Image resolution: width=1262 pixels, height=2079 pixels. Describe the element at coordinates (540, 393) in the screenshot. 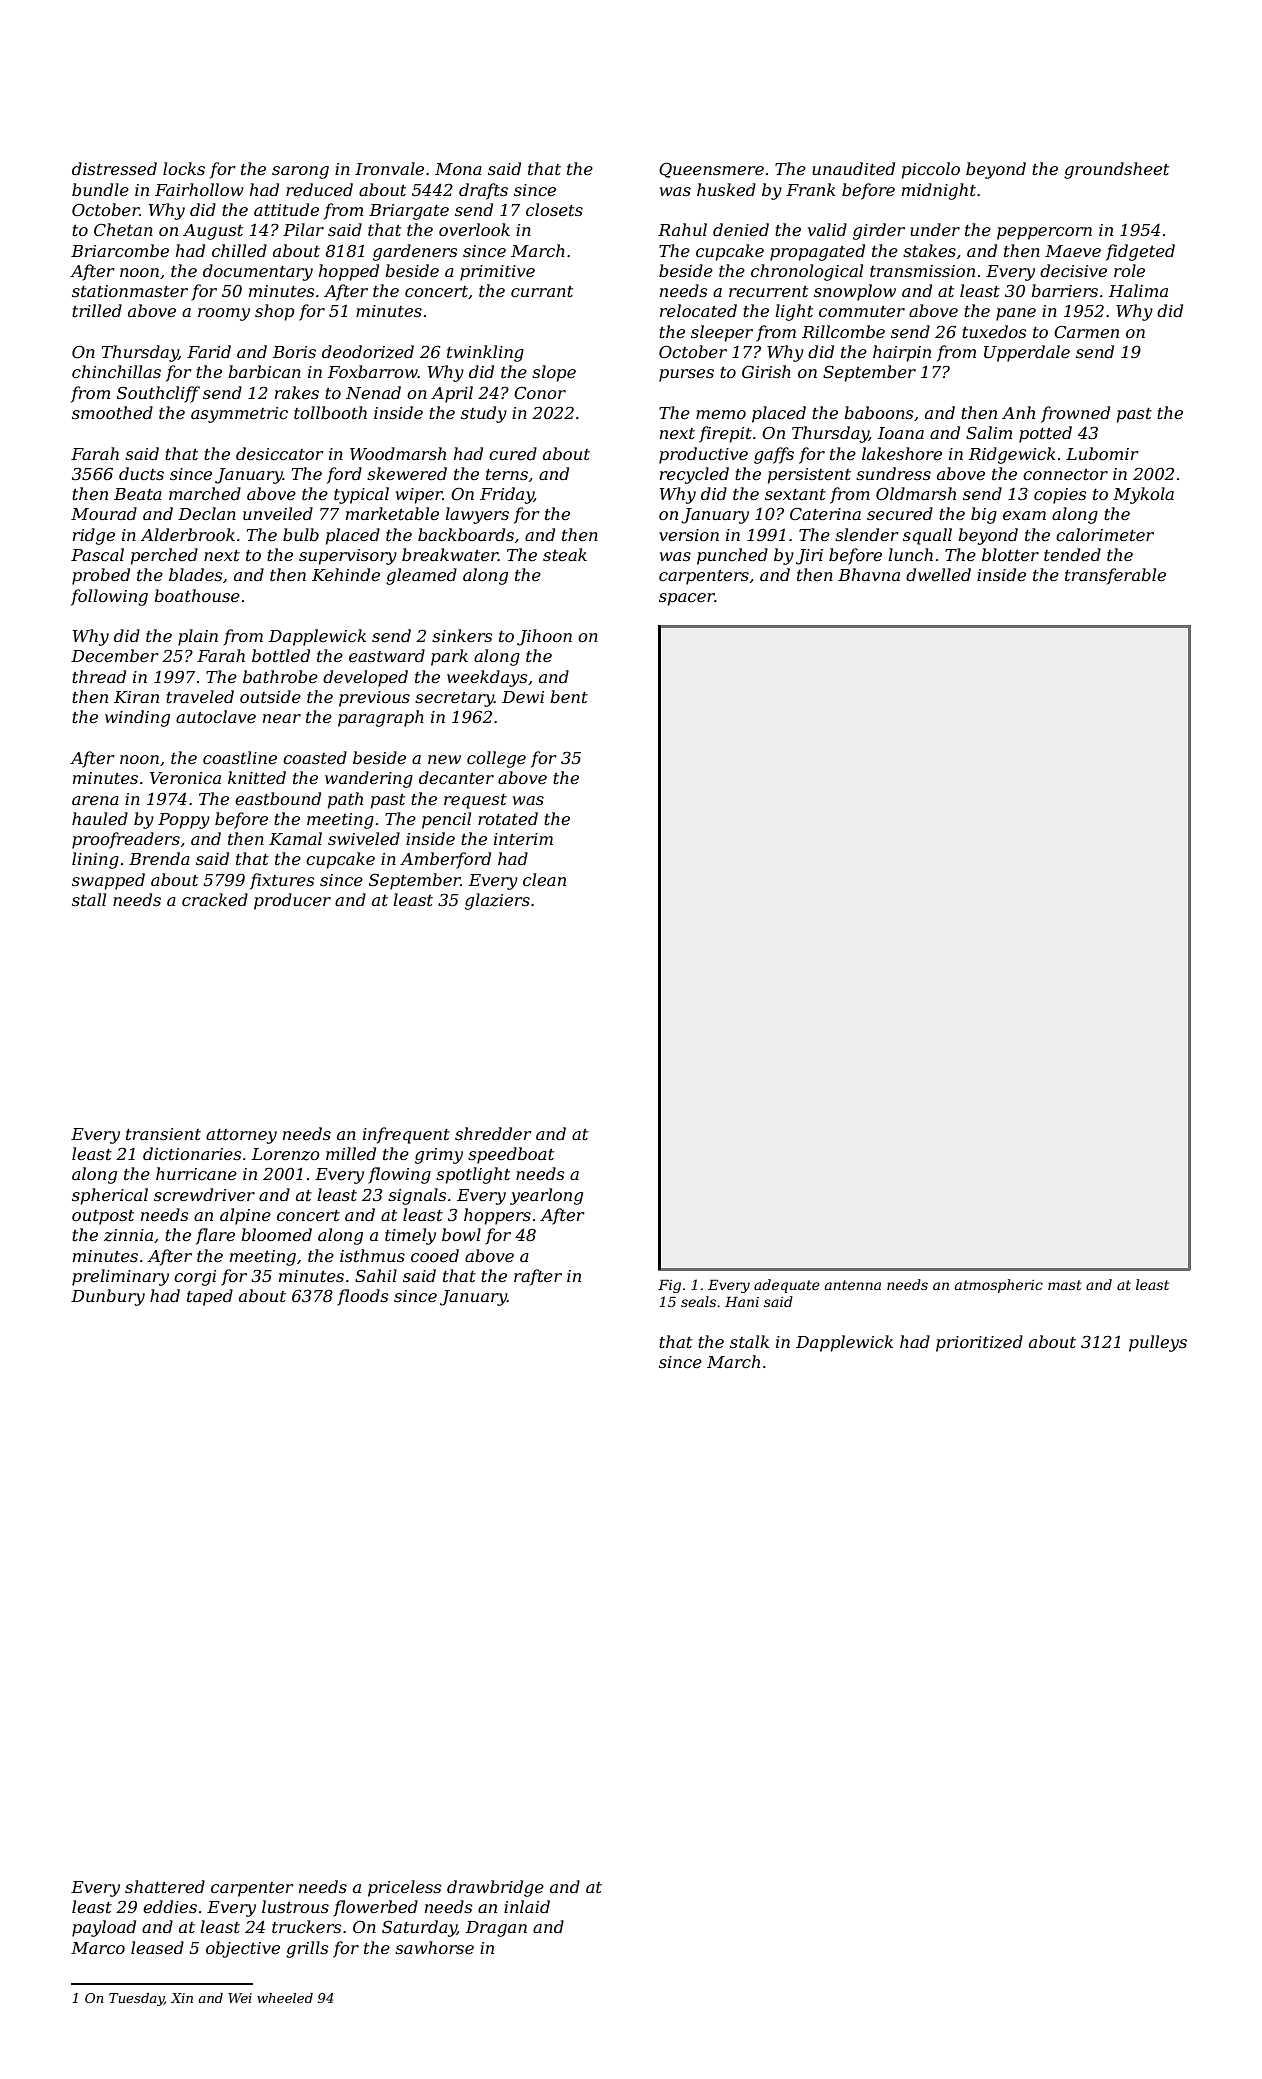

I see `Conor` at that location.
